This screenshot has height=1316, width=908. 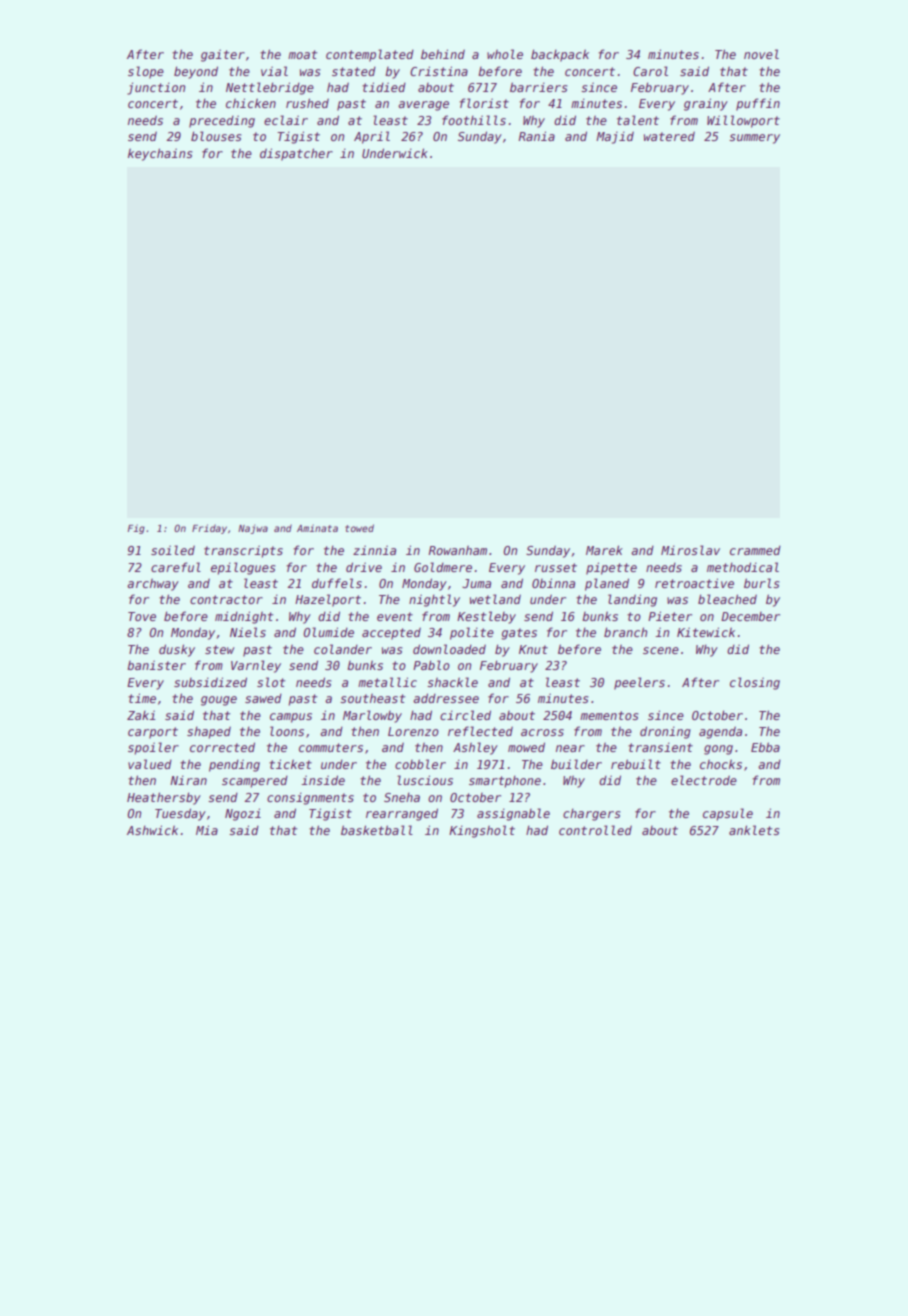 I want to click on towed, so click(x=359, y=528).
